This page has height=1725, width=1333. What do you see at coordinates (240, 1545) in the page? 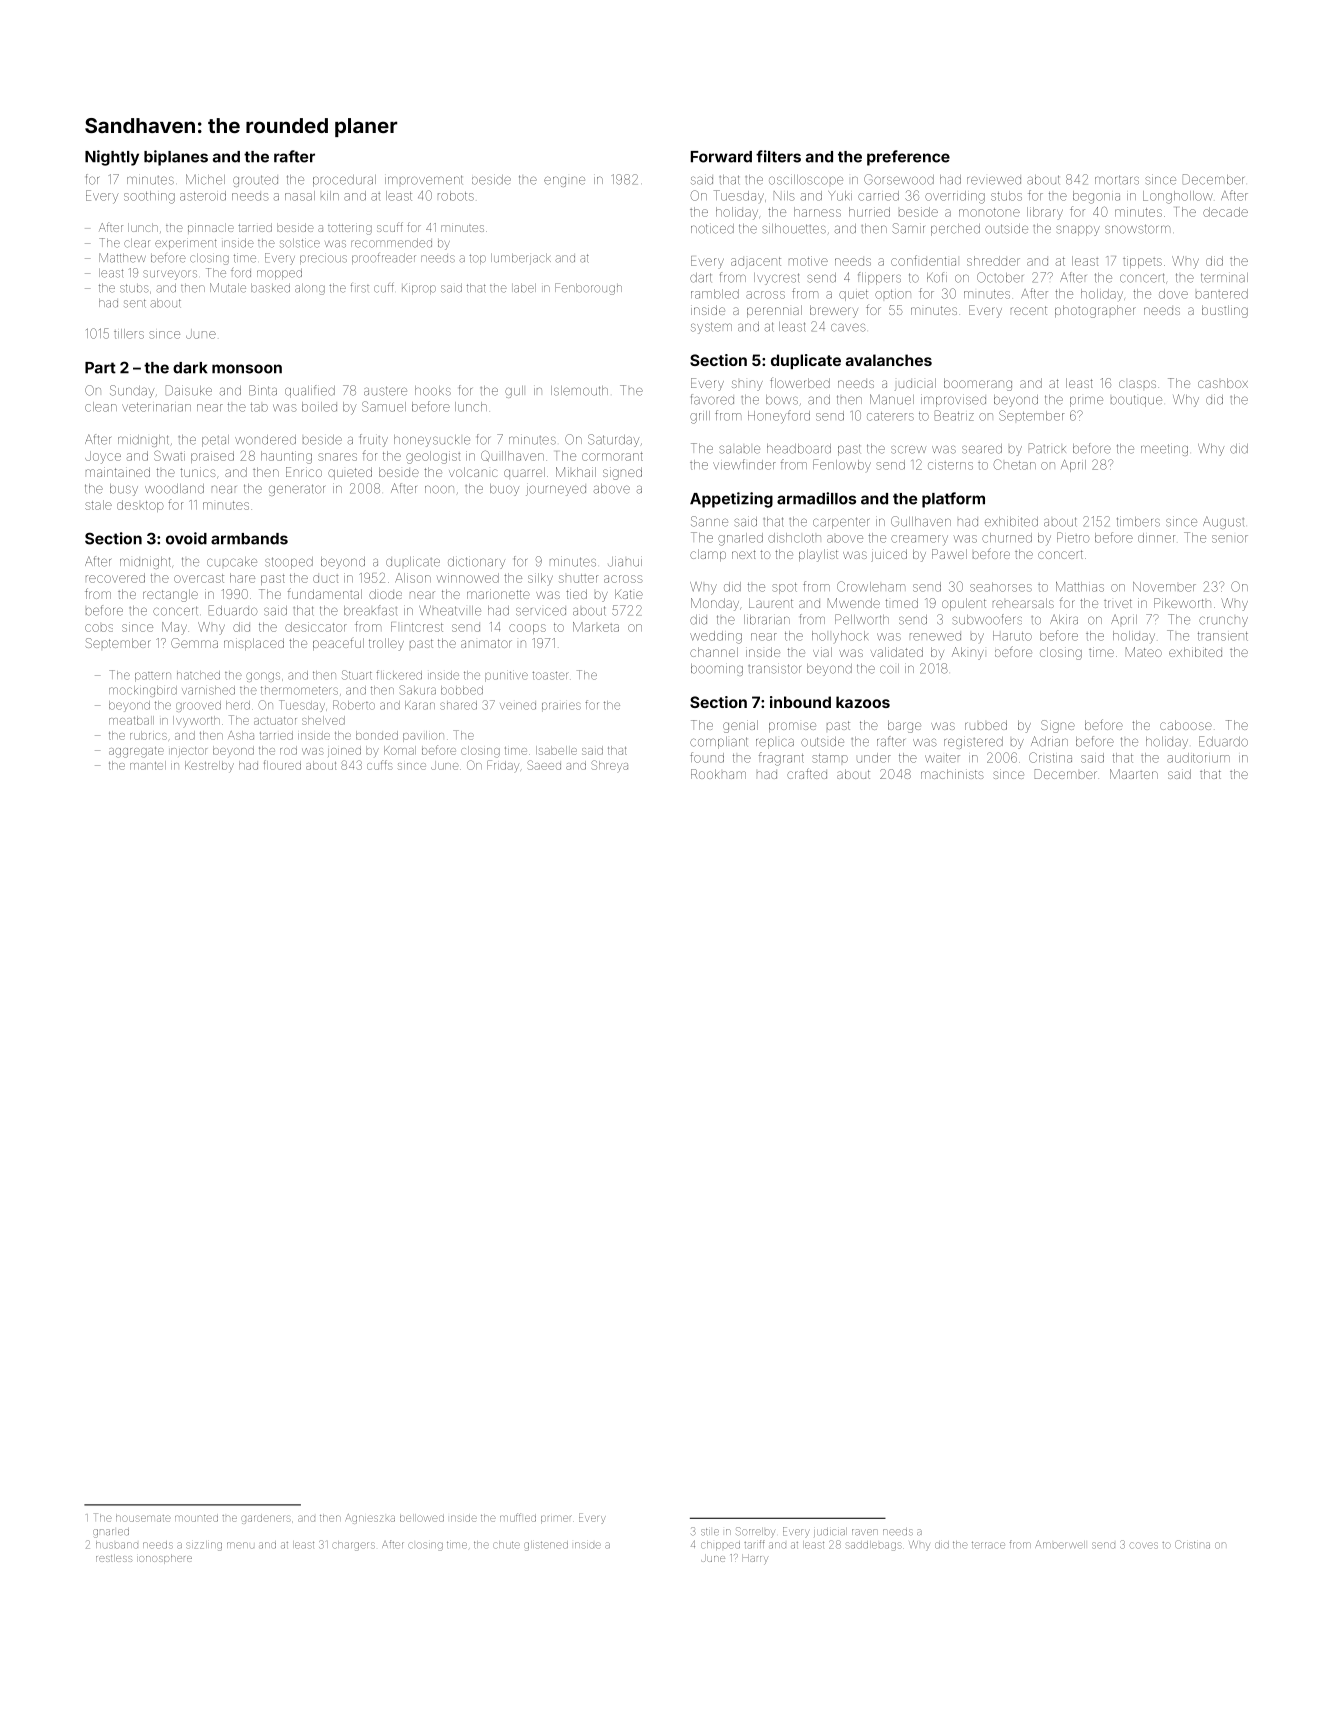
I see `menu` at bounding box center [240, 1545].
